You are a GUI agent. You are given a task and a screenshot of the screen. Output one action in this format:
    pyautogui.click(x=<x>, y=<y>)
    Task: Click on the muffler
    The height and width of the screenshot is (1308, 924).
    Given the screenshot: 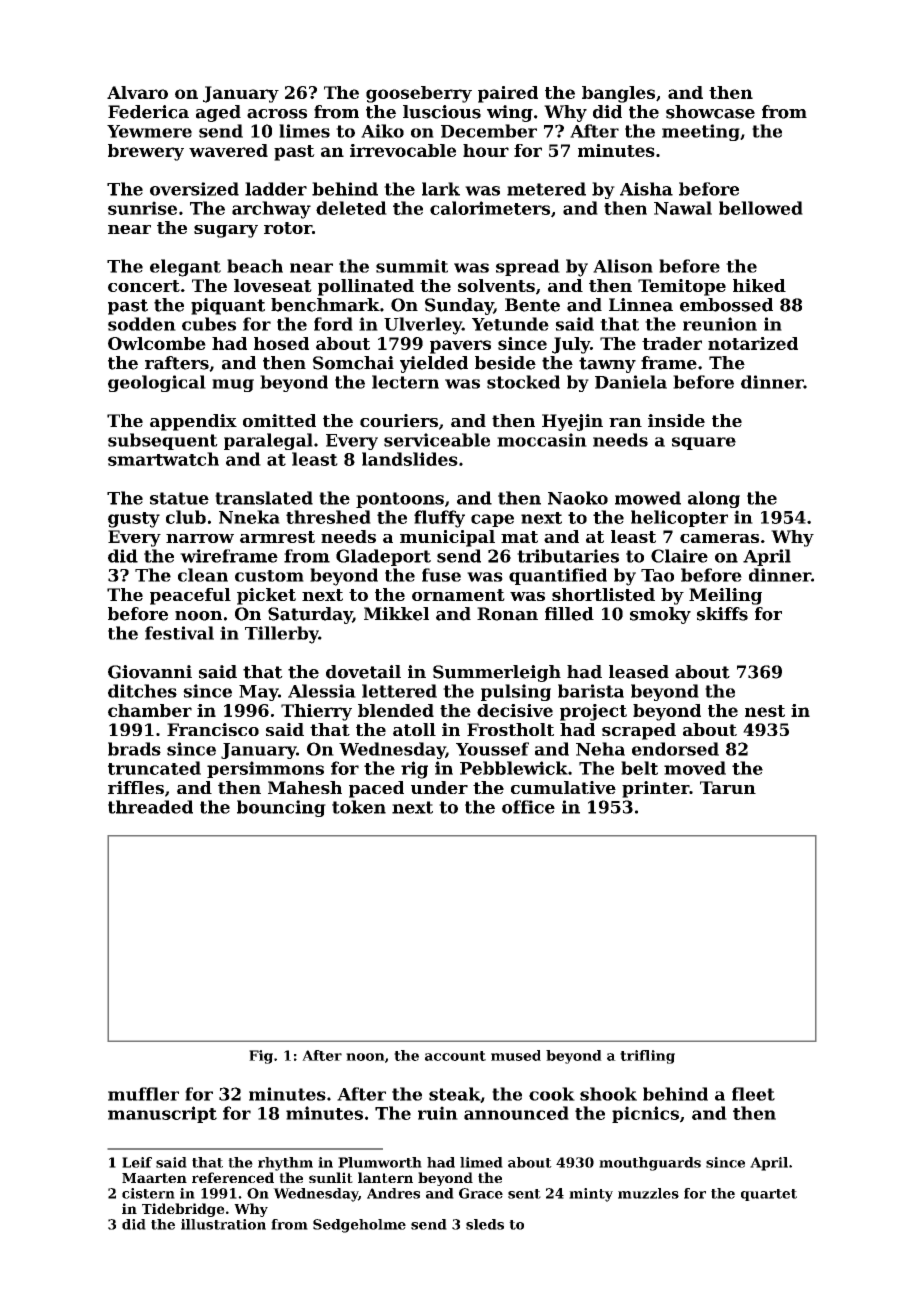 What is the action you would take?
    pyautogui.click(x=143, y=1094)
